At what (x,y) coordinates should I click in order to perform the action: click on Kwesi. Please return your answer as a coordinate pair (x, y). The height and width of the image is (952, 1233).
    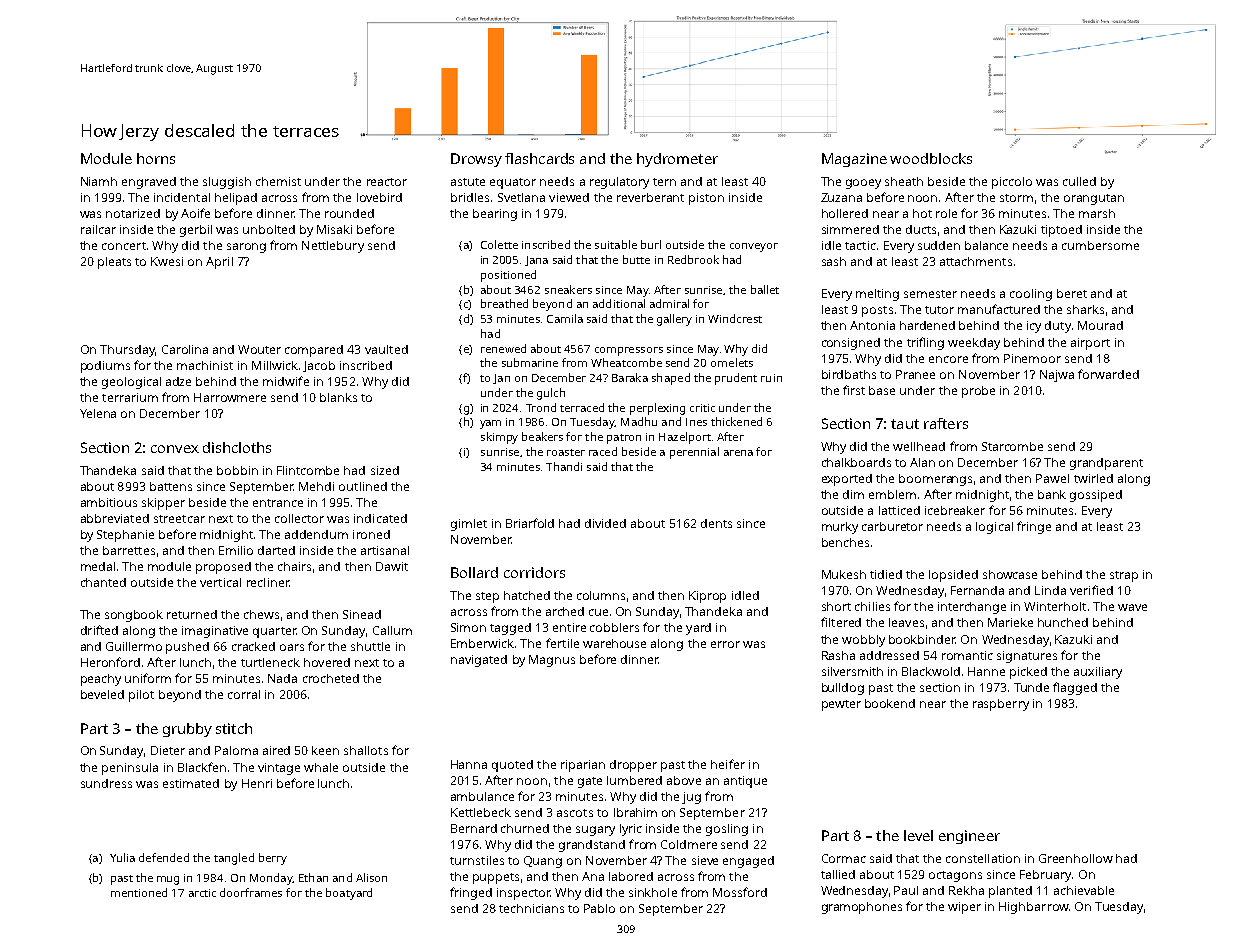
    Looking at the image, I should click on (167, 261).
